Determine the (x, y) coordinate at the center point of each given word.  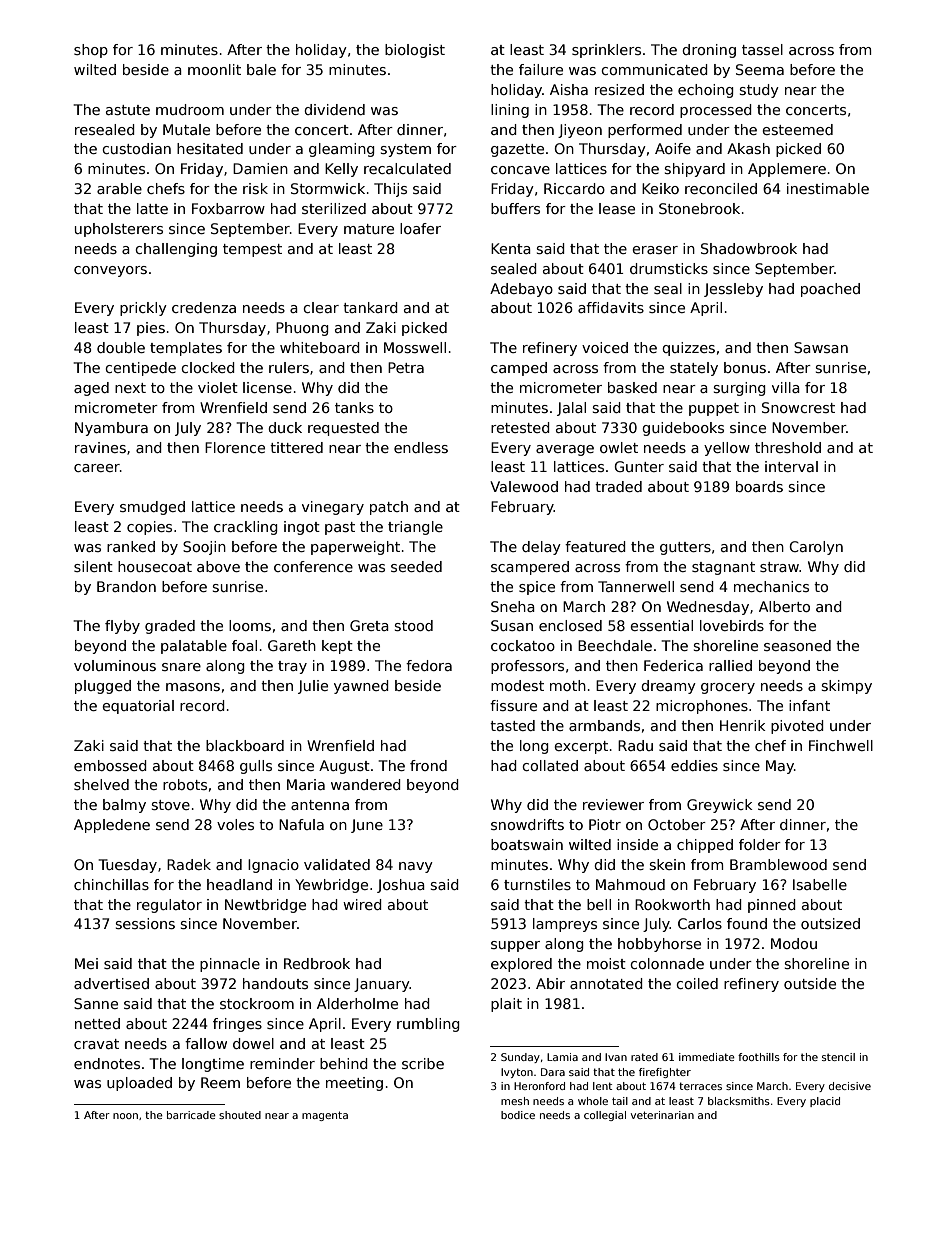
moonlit (214, 69)
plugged (103, 687)
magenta (325, 1116)
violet (218, 387)
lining (510, 111)
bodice (518, 1115)
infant (809, 705)
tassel (762, 49)
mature (369, 229)
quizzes (688, 349)
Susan (512, 625)
